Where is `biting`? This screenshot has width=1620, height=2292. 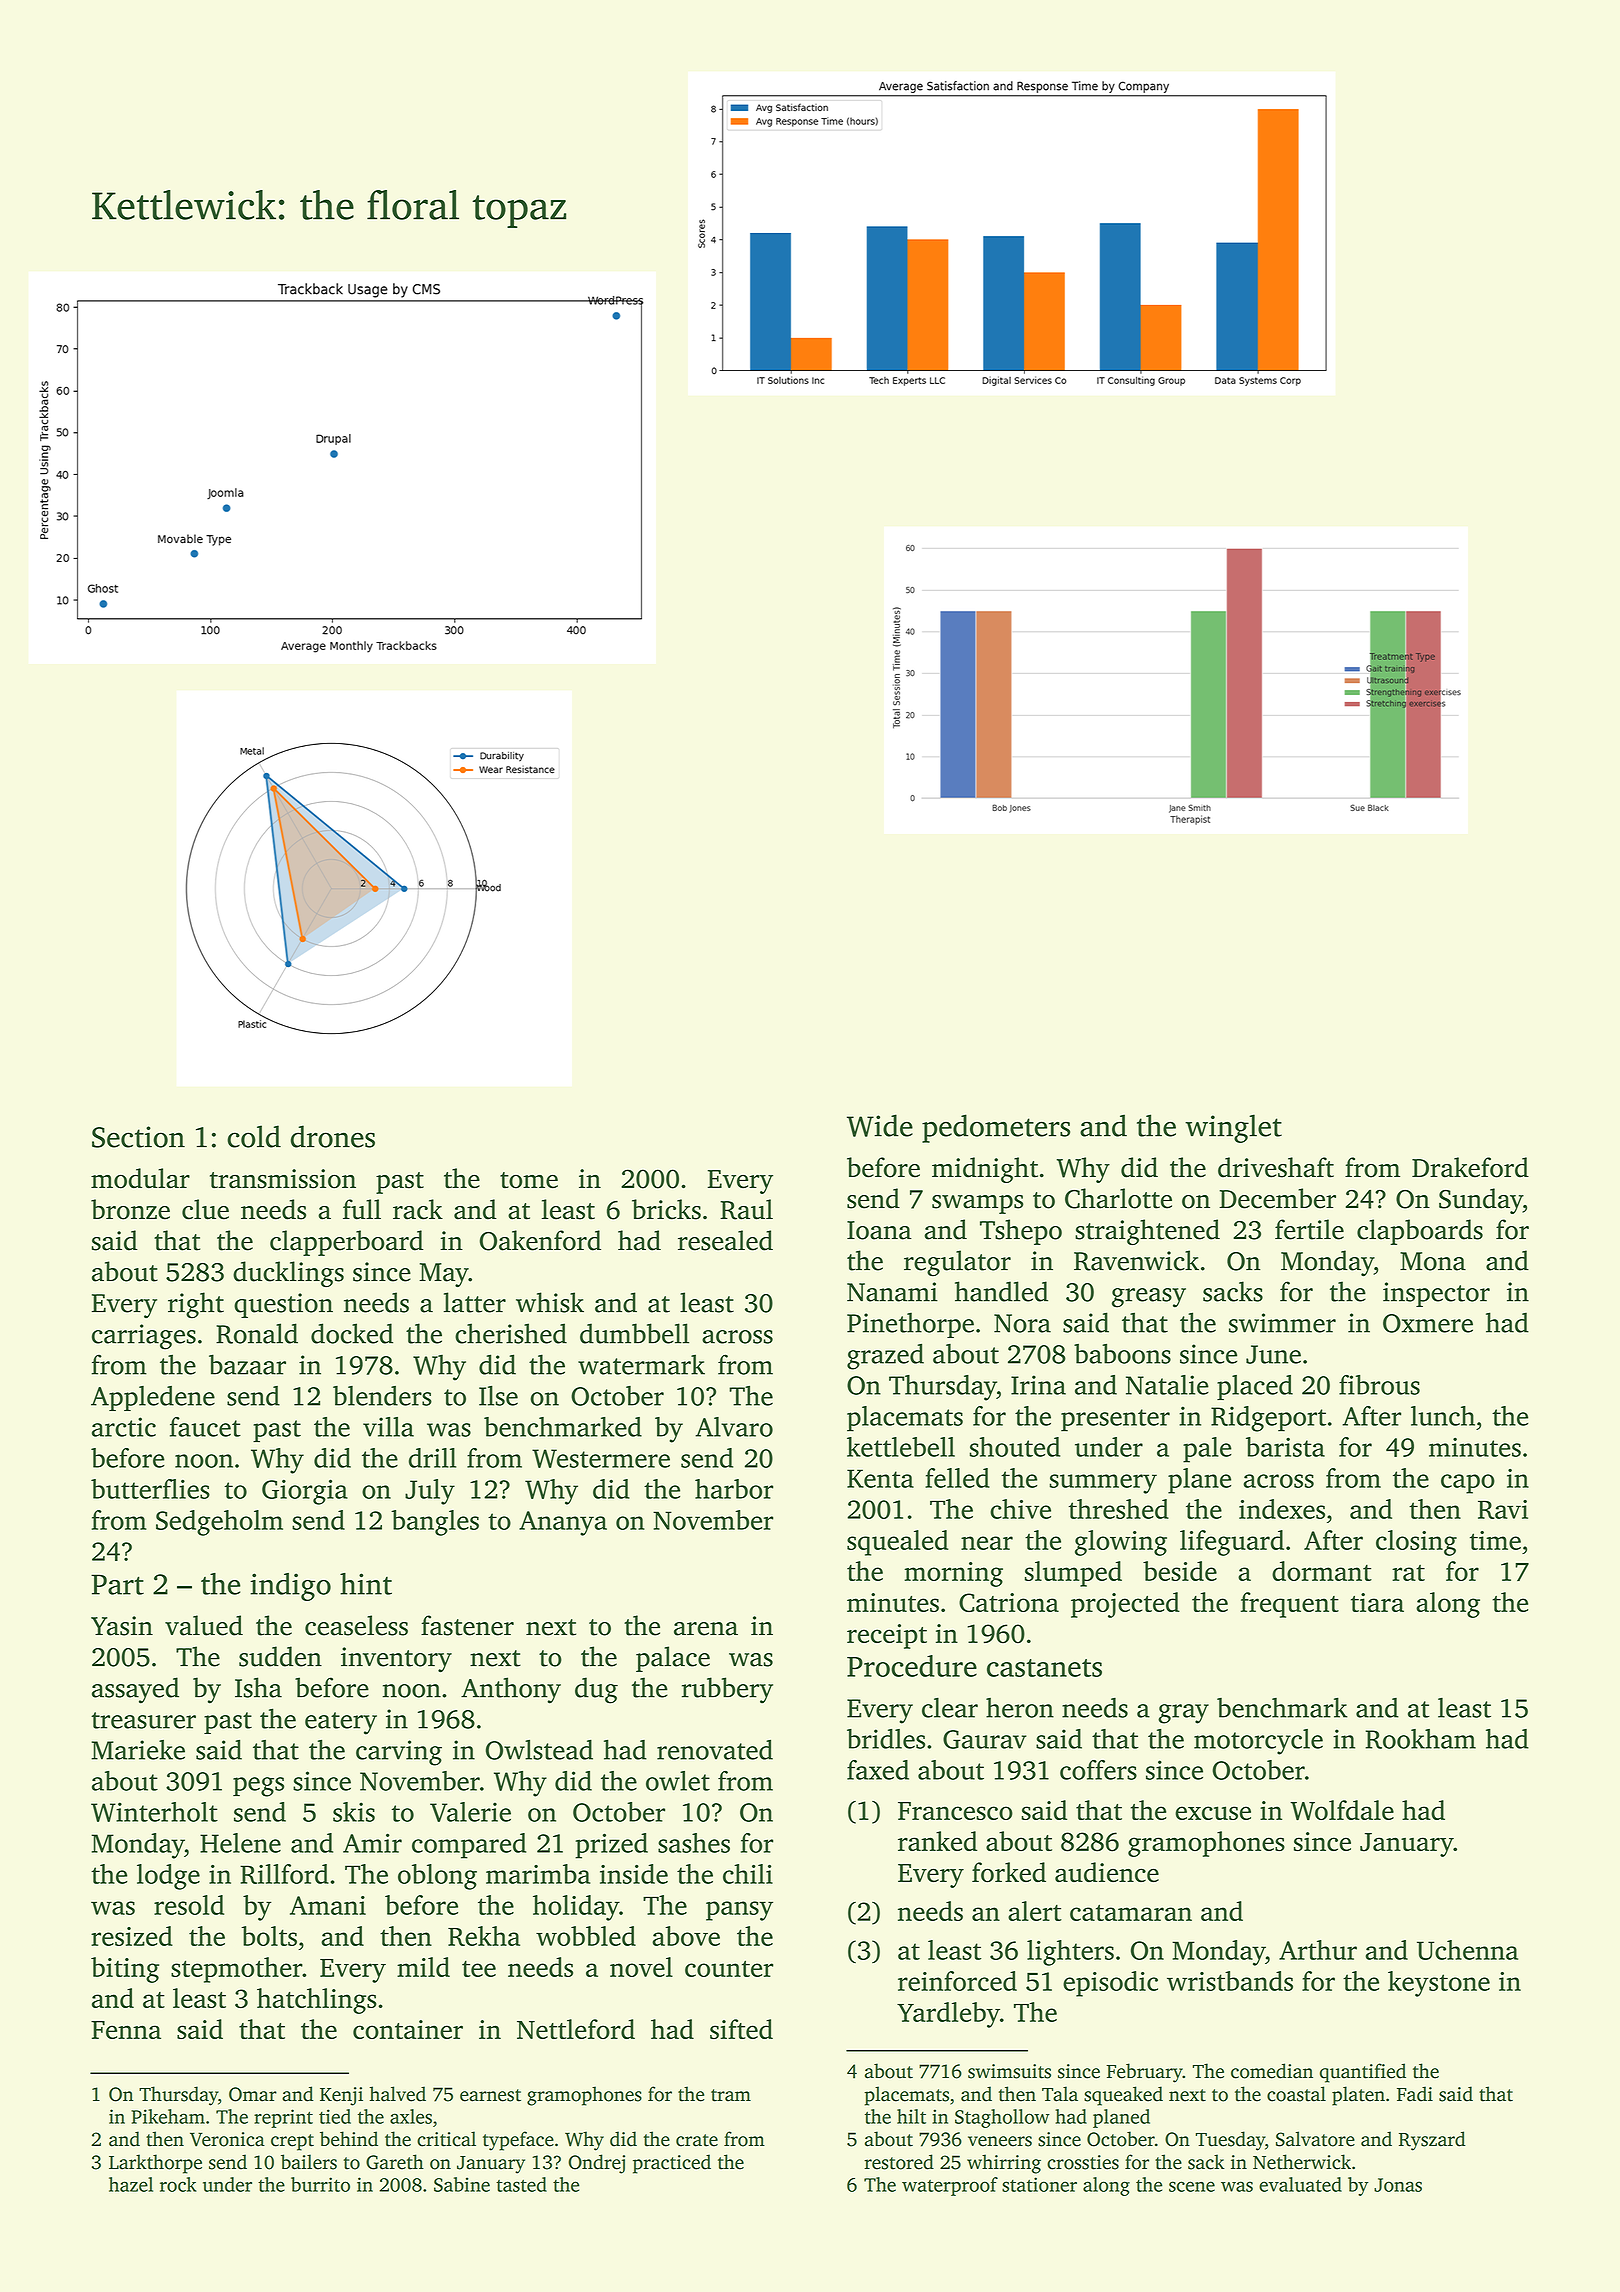
biting is located at coordinates (125, 1970).
